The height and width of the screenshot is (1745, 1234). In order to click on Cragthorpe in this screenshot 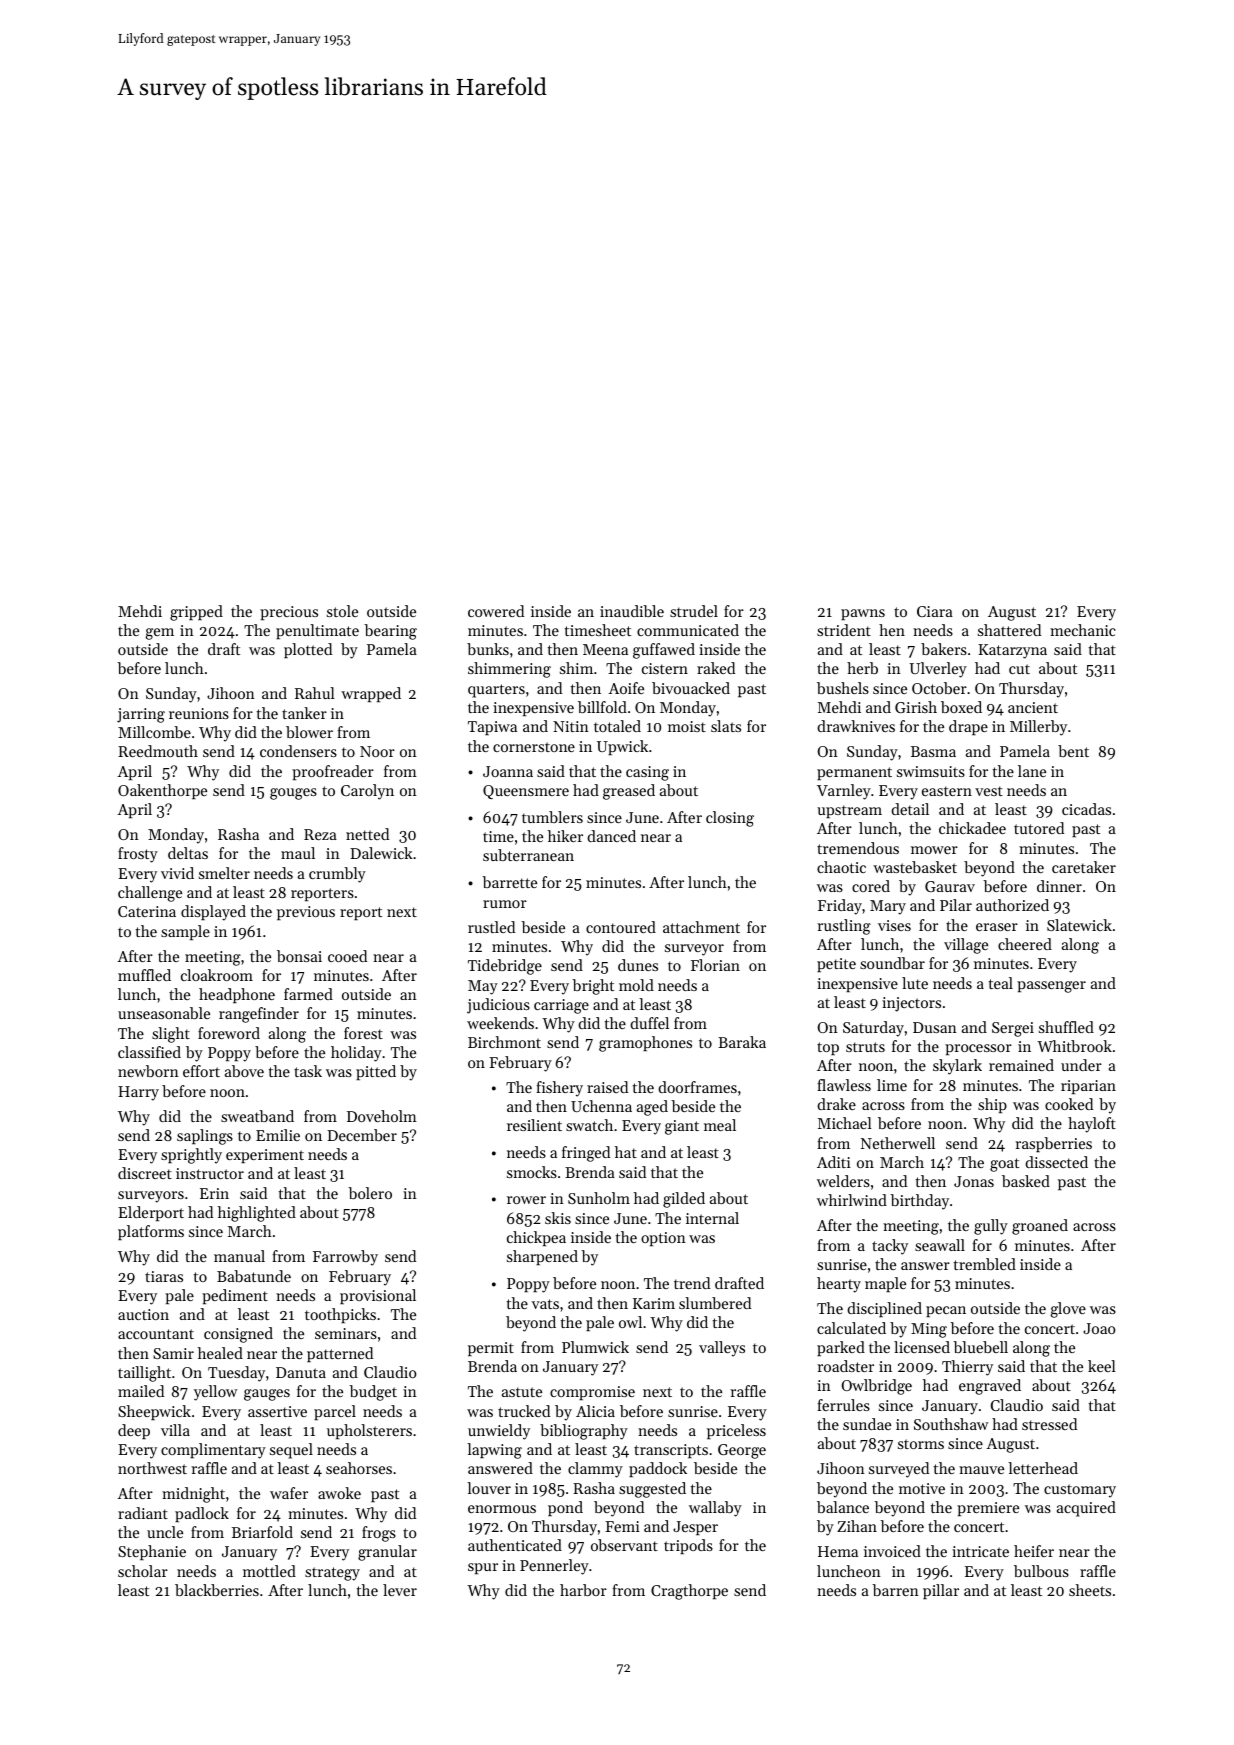, I will do `click(689, 1592)`.
